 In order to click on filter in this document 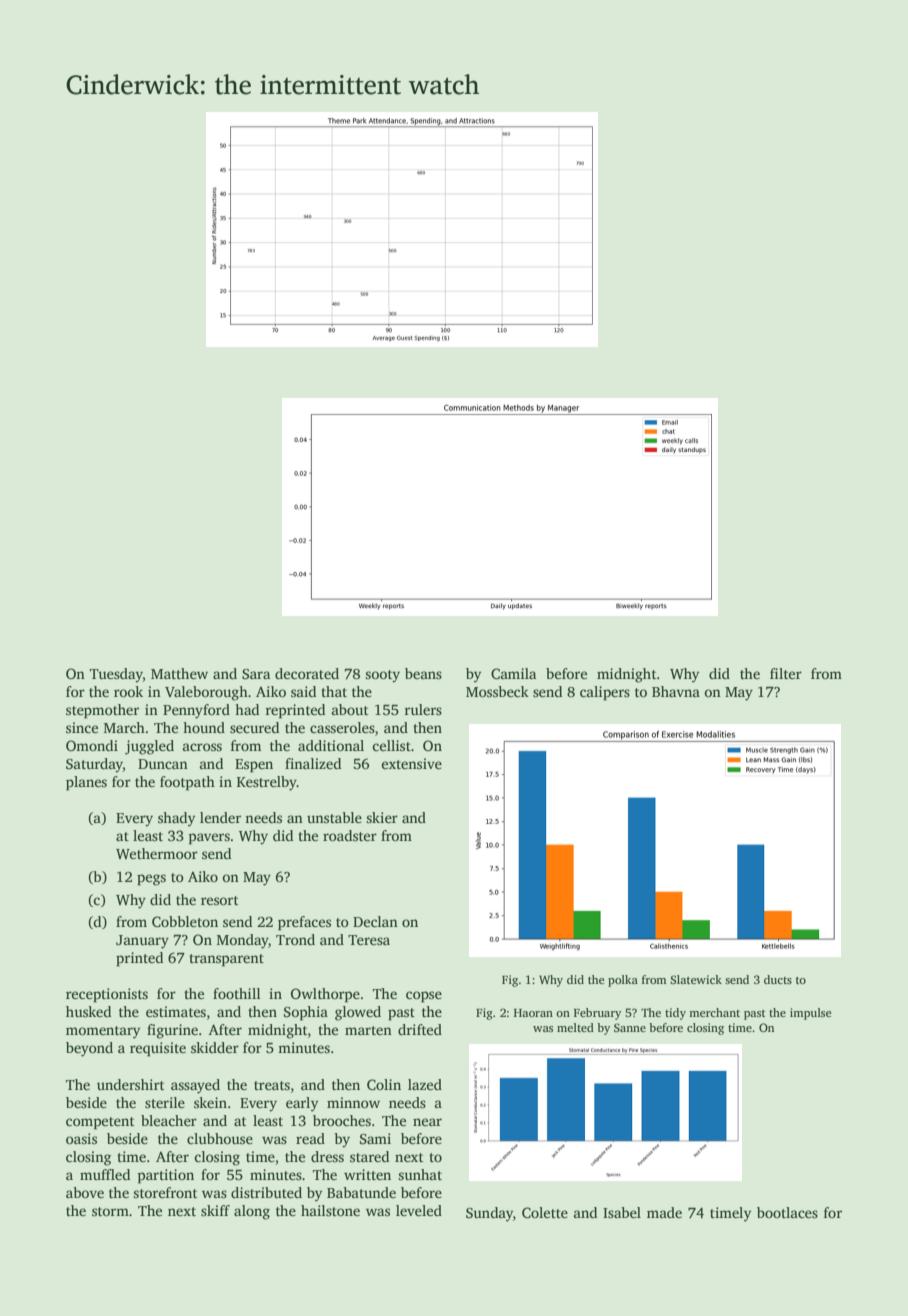, I will do `click(786, 673)`.
